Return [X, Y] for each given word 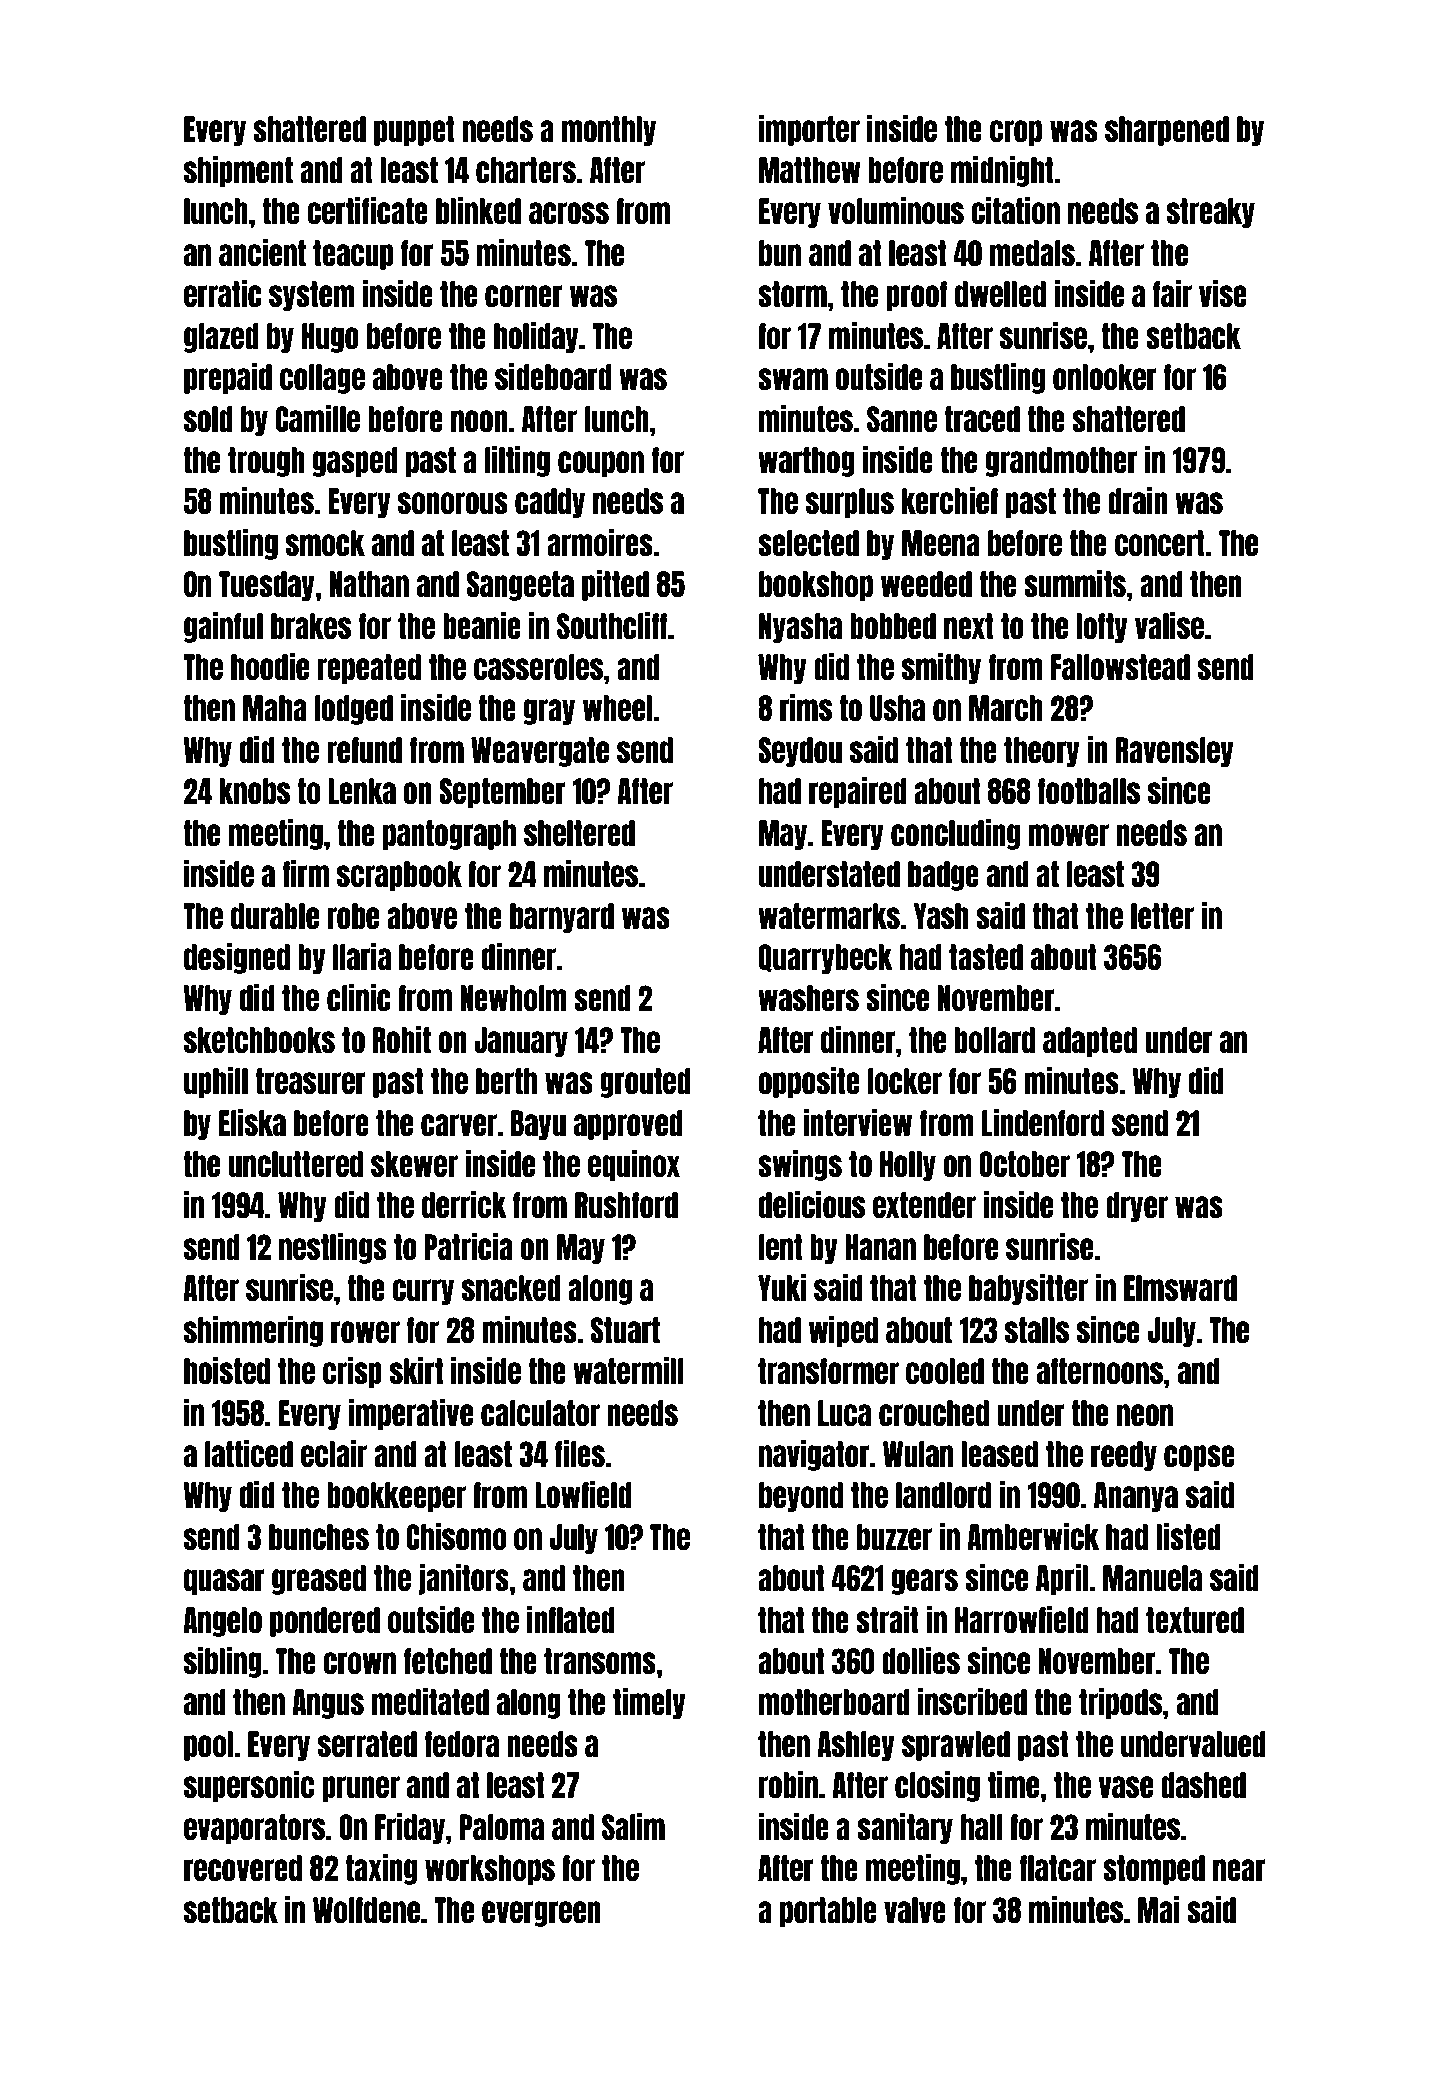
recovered [243, 1868]
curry [423, 1292]
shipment [238, 171]
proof [916, 296]
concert [1160, 543]
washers [808, 998]
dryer [1137, 1207]
